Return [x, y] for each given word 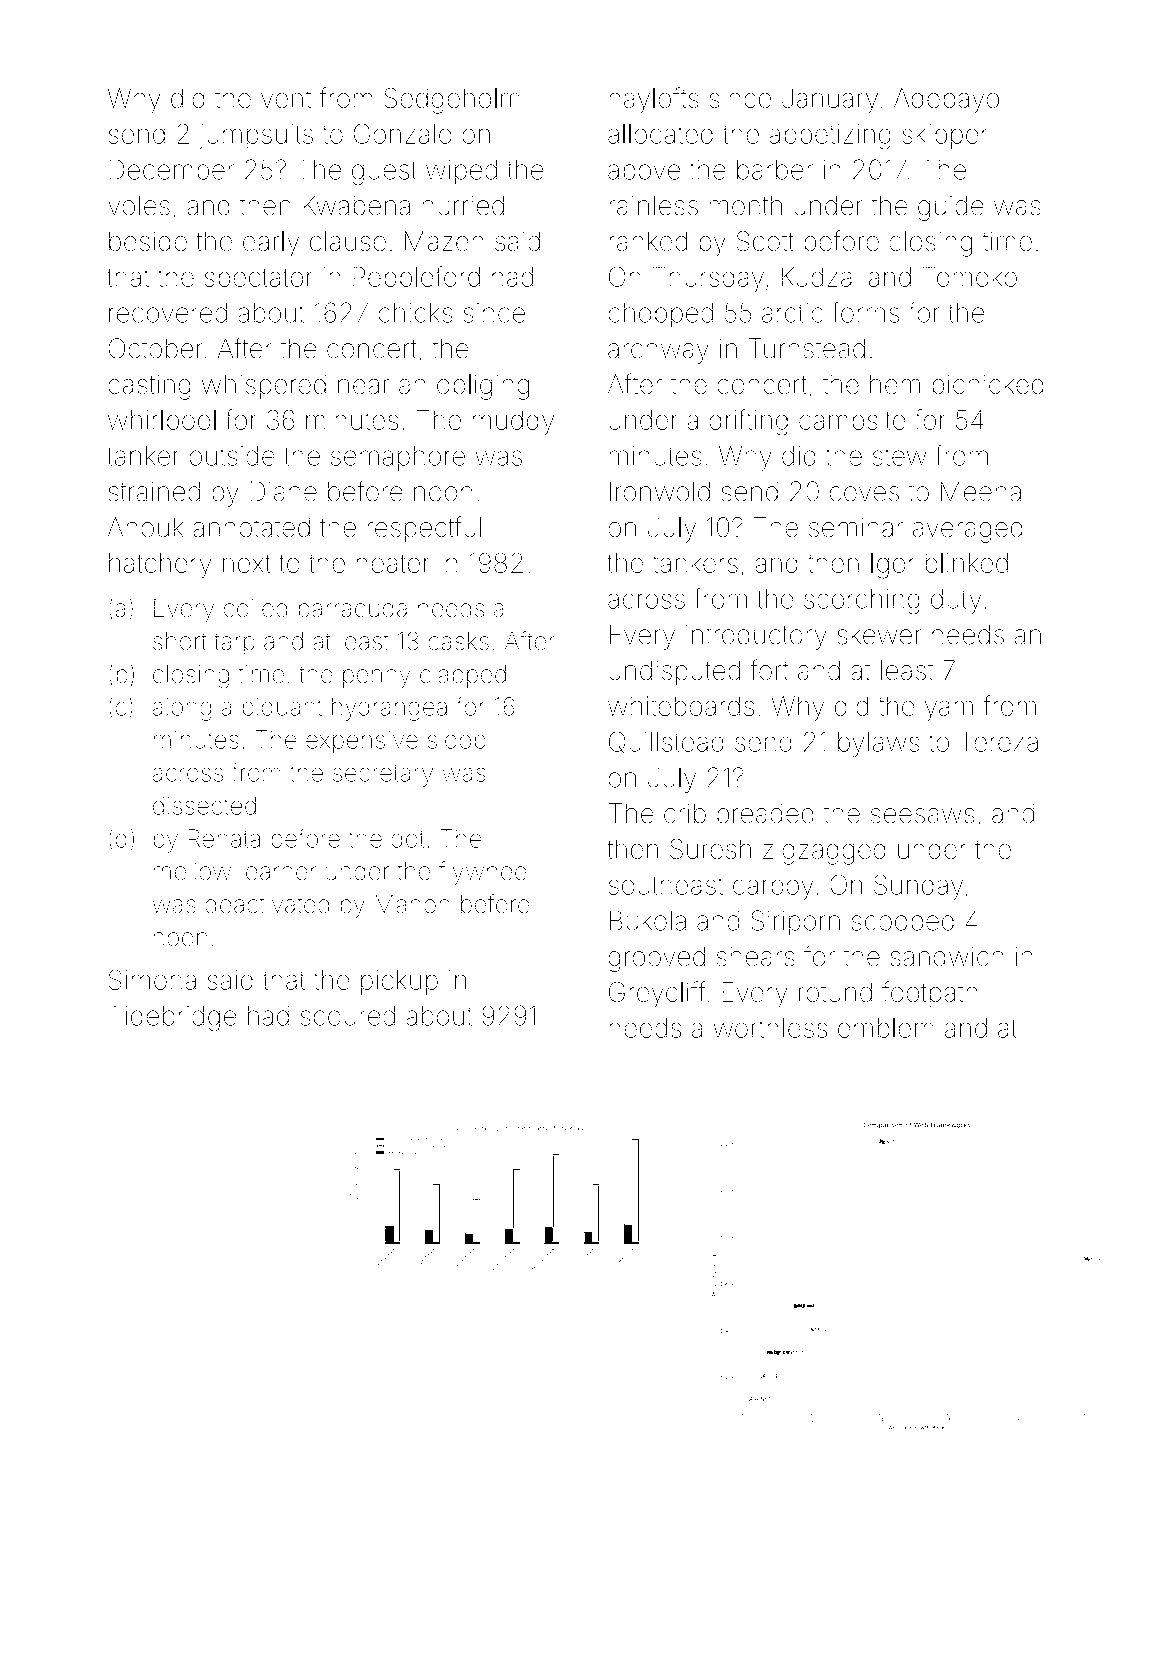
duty [956, 601]
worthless [770, 1027]
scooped [903, 923]
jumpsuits [256, 136]
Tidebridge [173, 1018]
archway [658, 351]
